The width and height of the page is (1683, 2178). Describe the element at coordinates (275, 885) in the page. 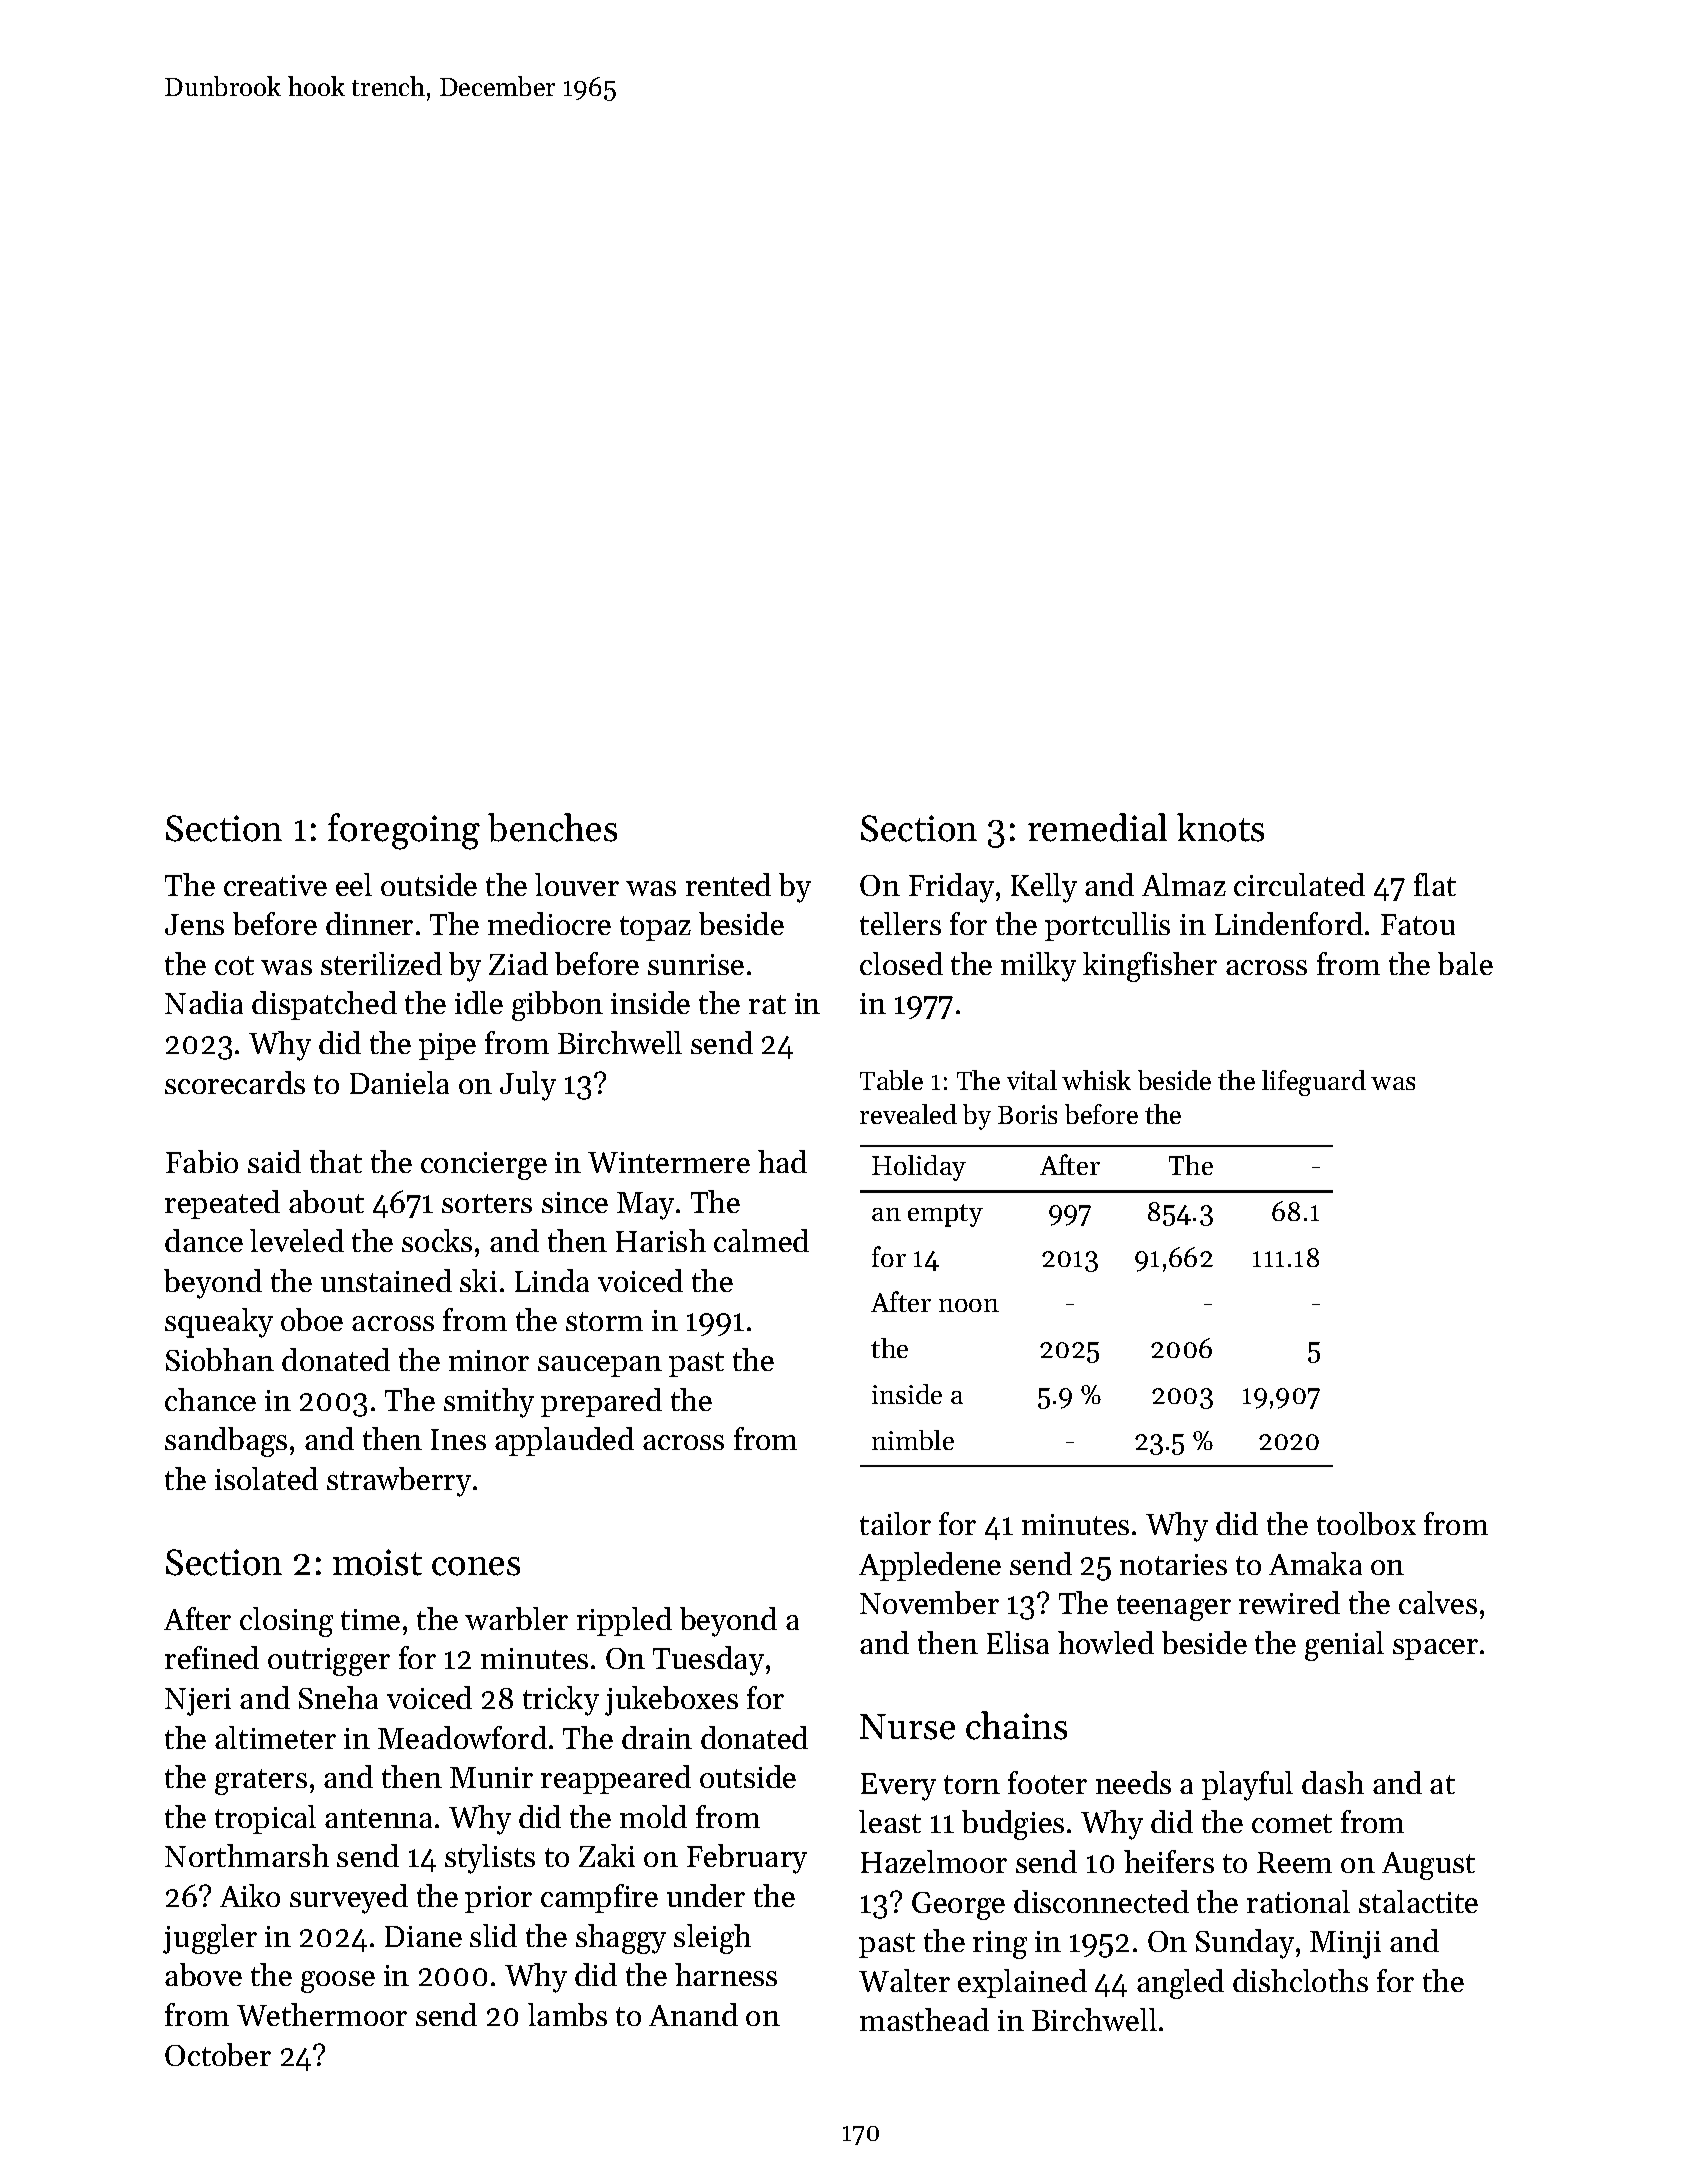

I see `creative` at that location.
